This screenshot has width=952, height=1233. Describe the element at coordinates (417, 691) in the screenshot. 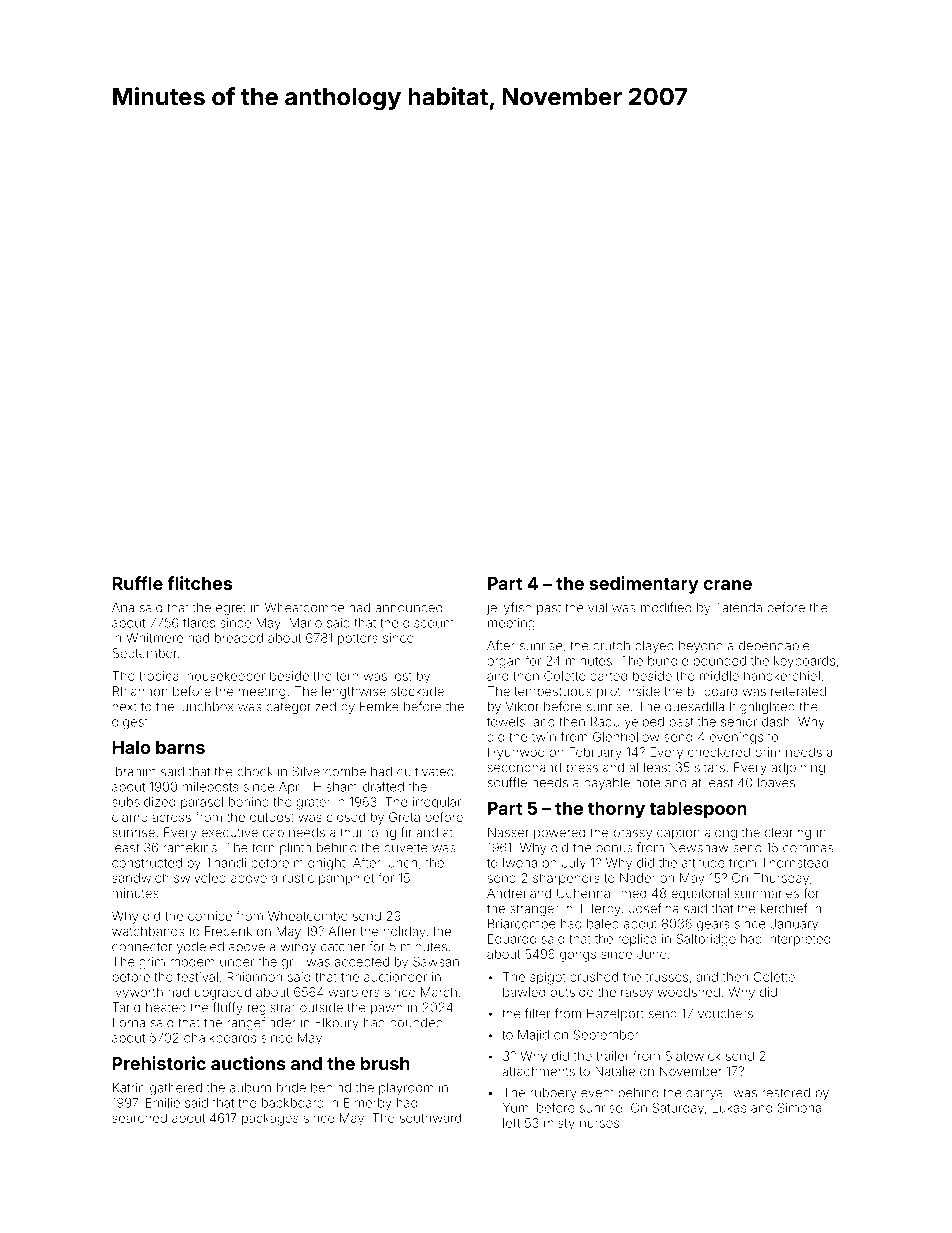

I see `stockade` at that location.
